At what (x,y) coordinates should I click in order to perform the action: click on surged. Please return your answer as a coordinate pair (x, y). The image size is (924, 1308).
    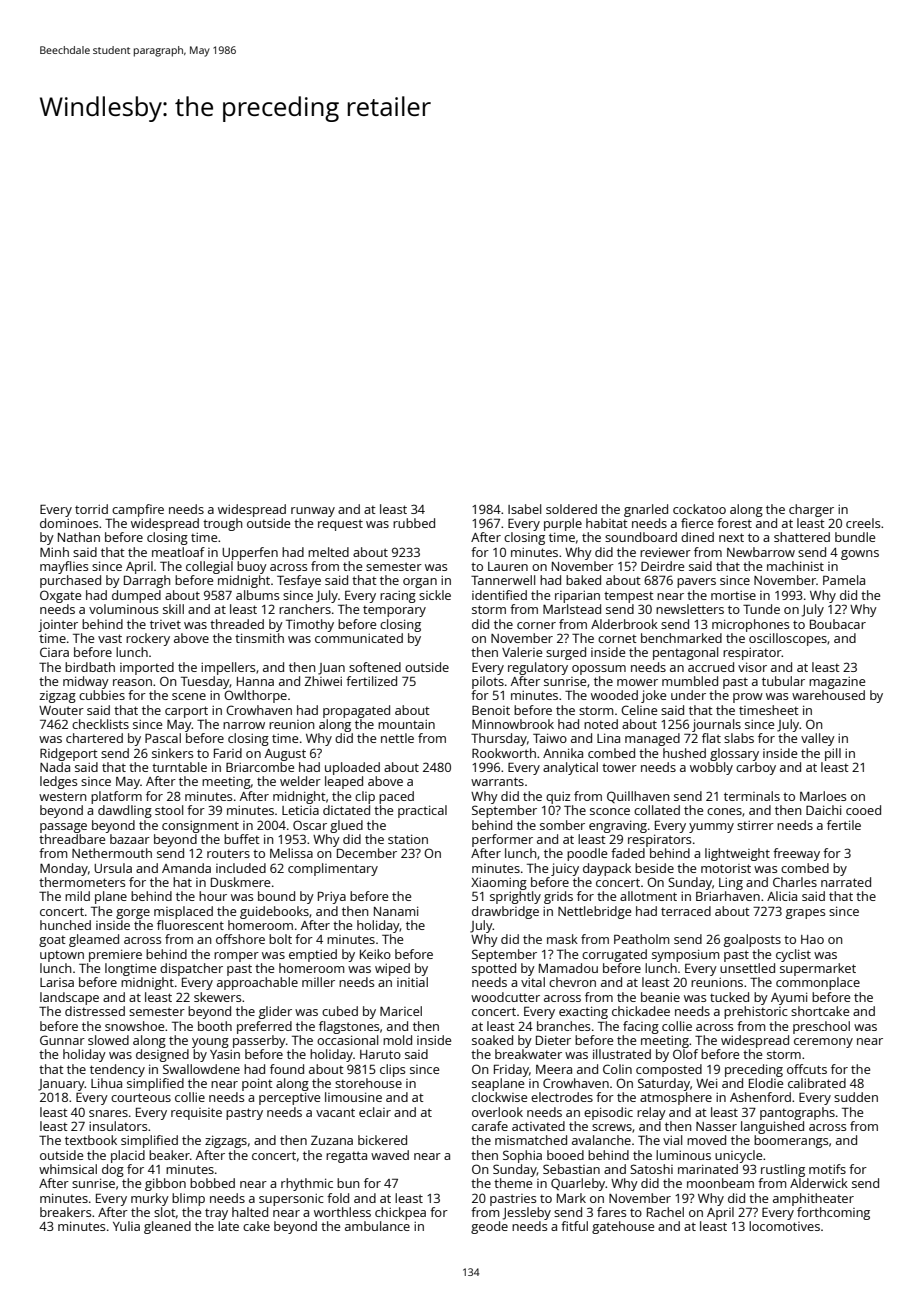
    Looking at the image, I should click on (566, 653).
